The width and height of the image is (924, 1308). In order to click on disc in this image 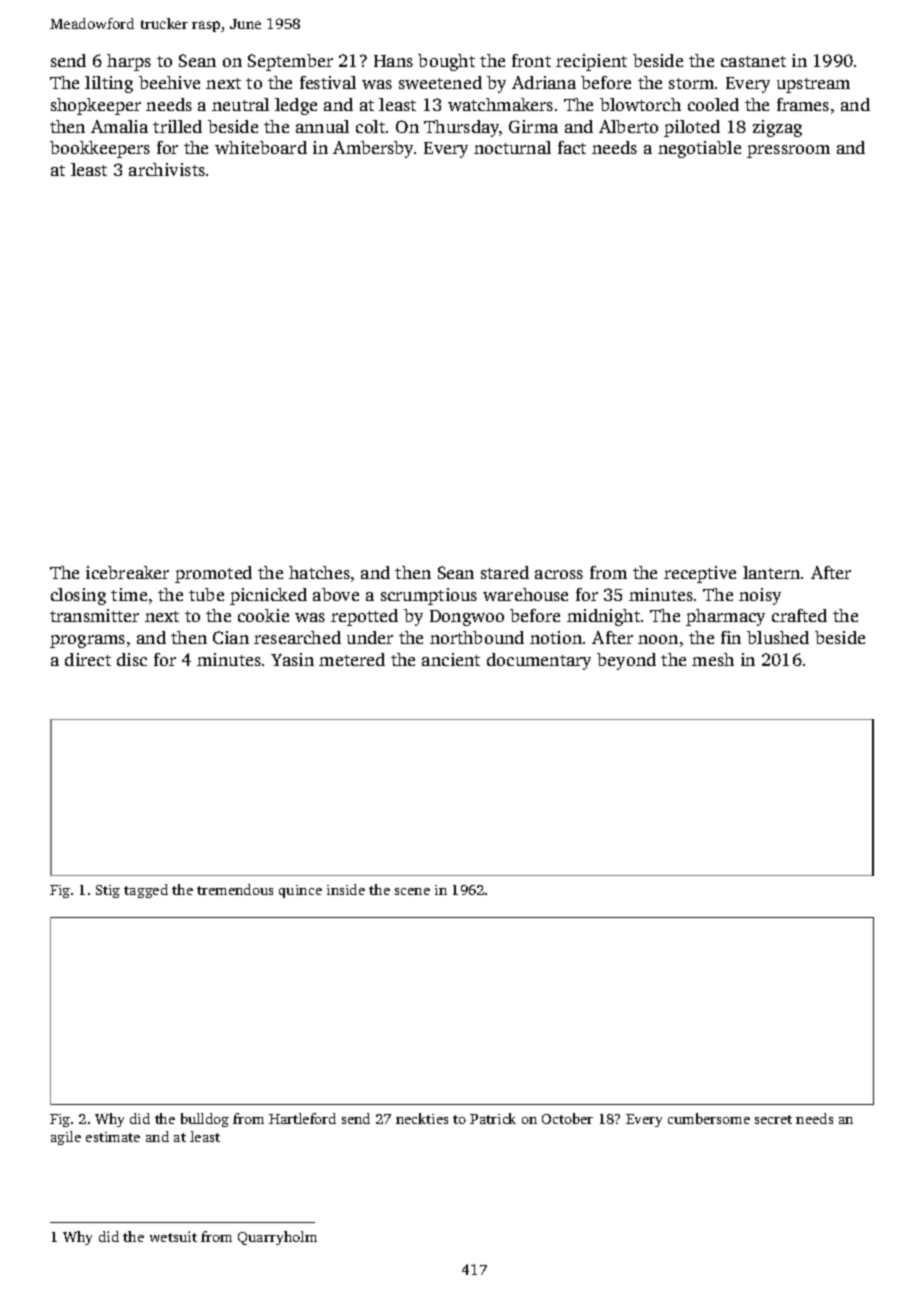, I will do `click(132, 659)`.
